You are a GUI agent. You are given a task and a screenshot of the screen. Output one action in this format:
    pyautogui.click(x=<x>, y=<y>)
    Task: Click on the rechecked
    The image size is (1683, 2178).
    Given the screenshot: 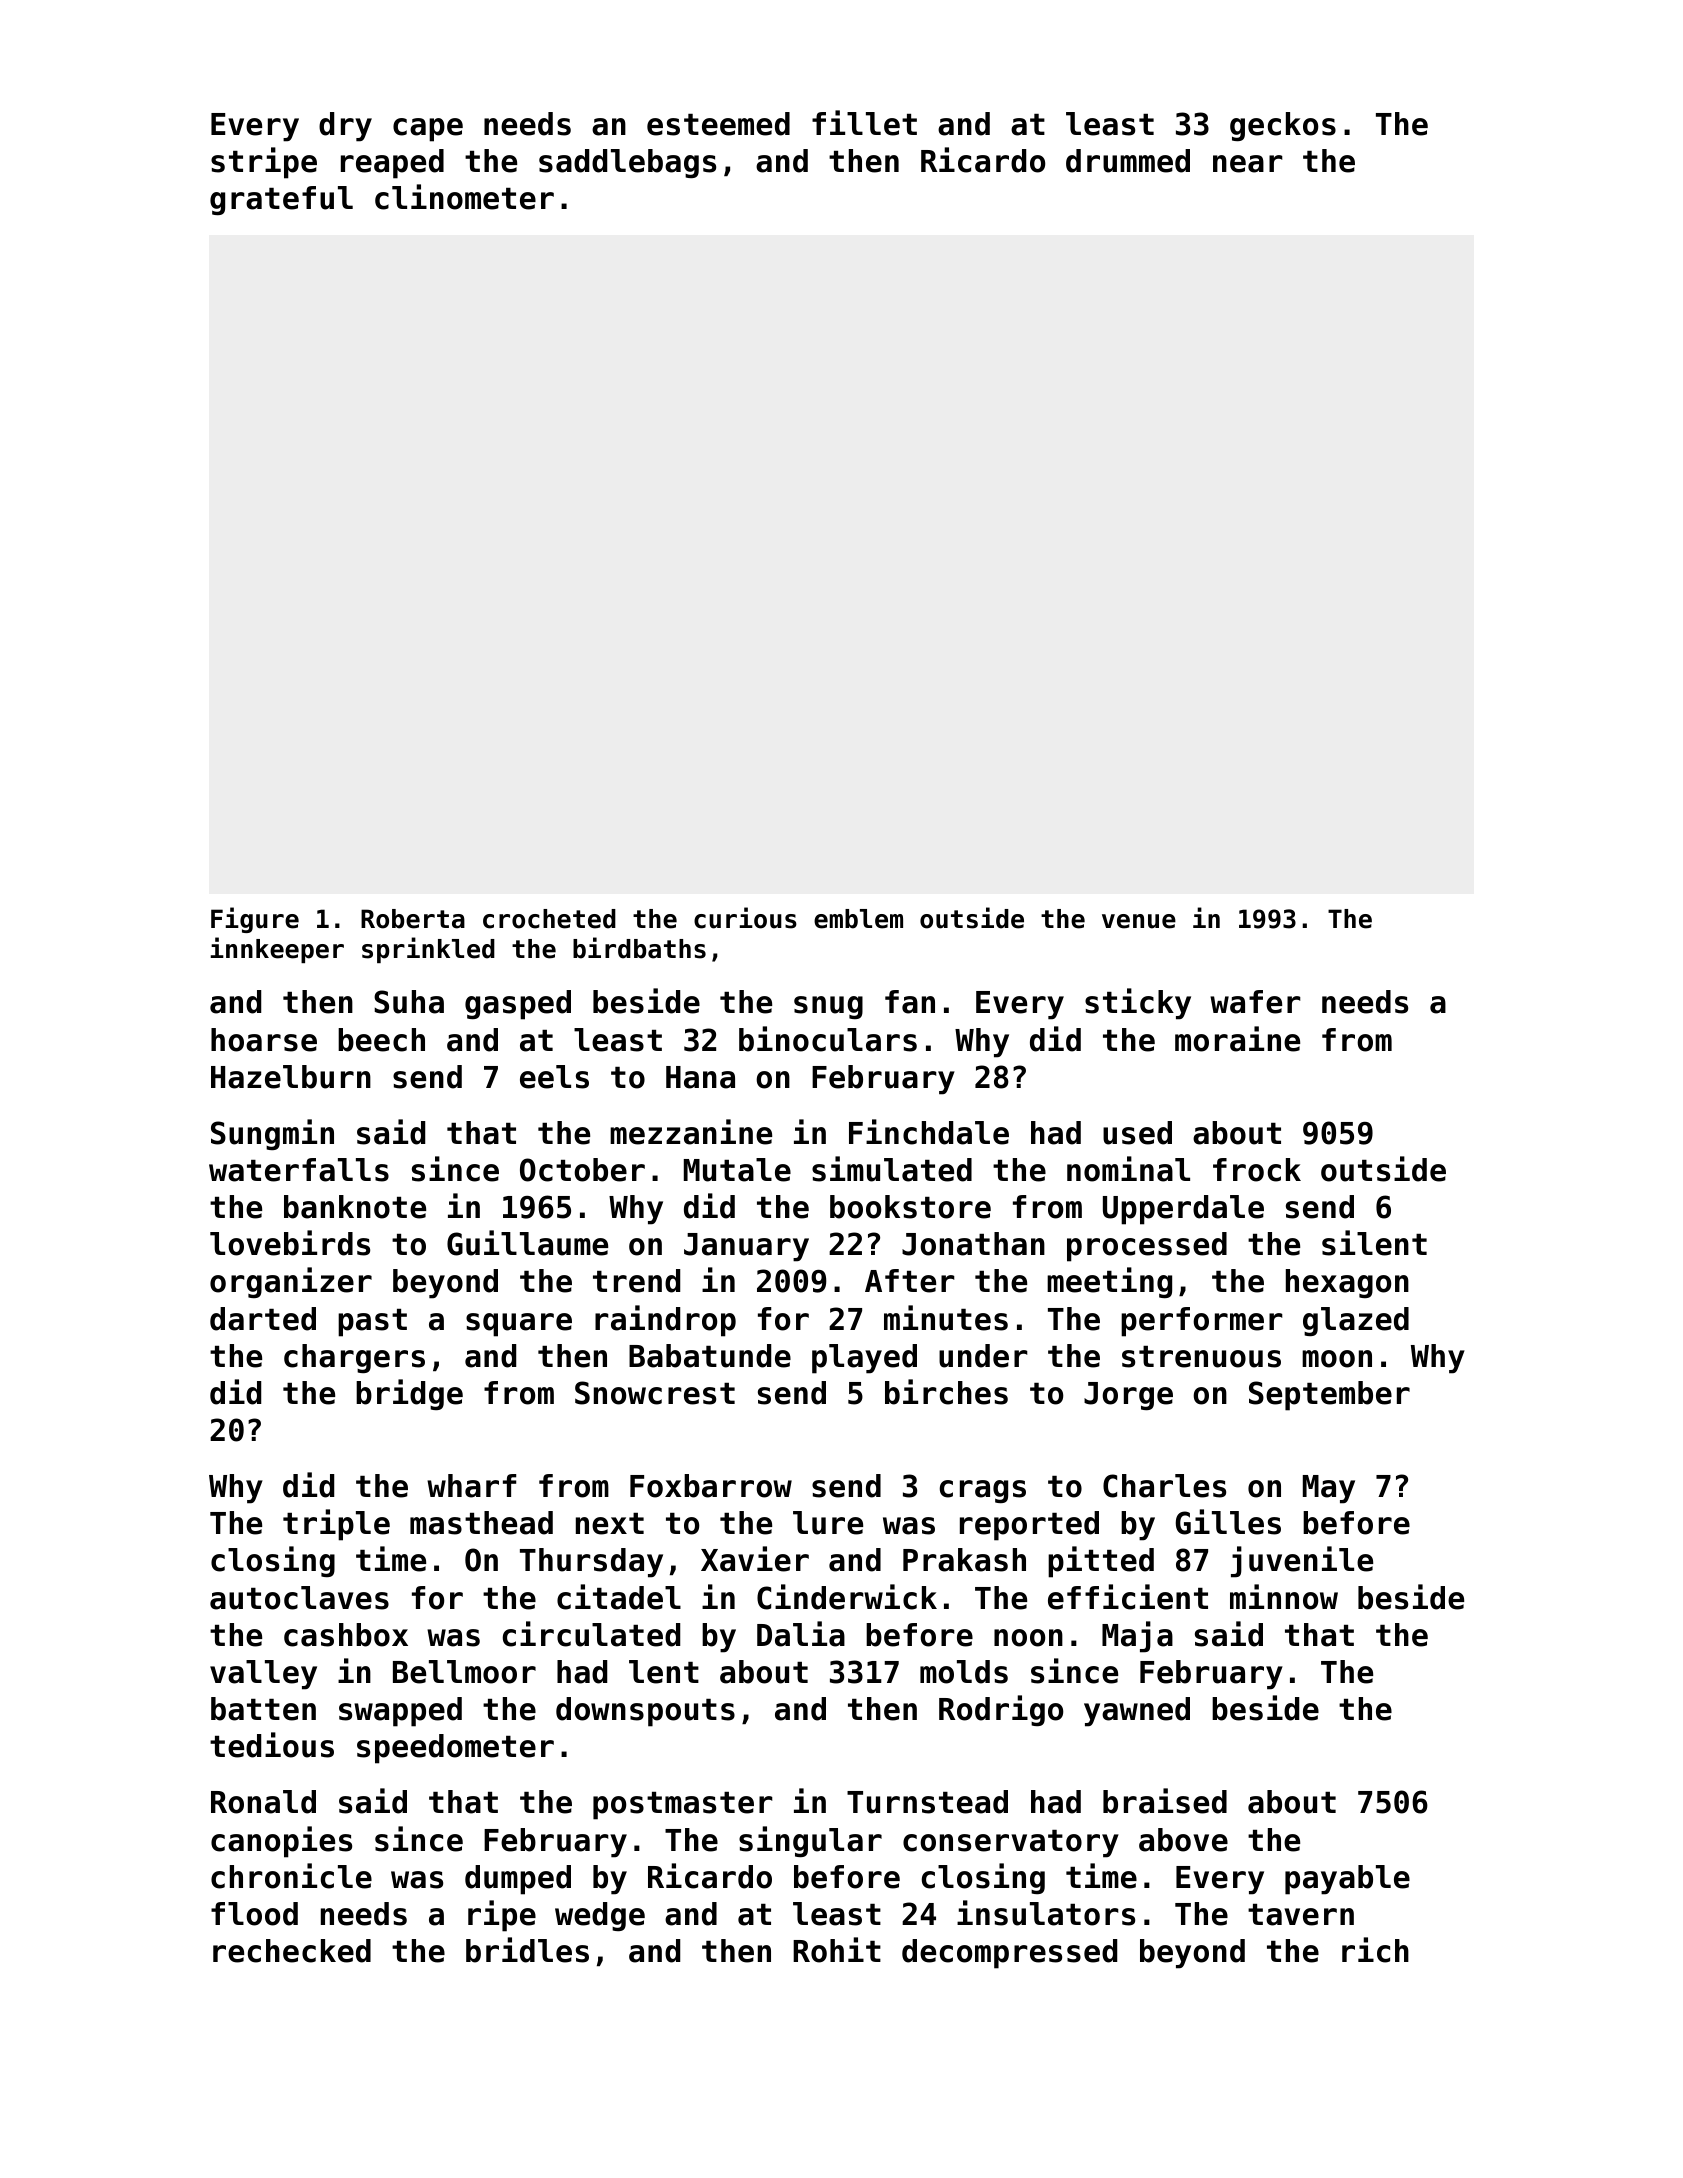 What is the action you would take?
    pyautogui.click(x=292, y=1951)
